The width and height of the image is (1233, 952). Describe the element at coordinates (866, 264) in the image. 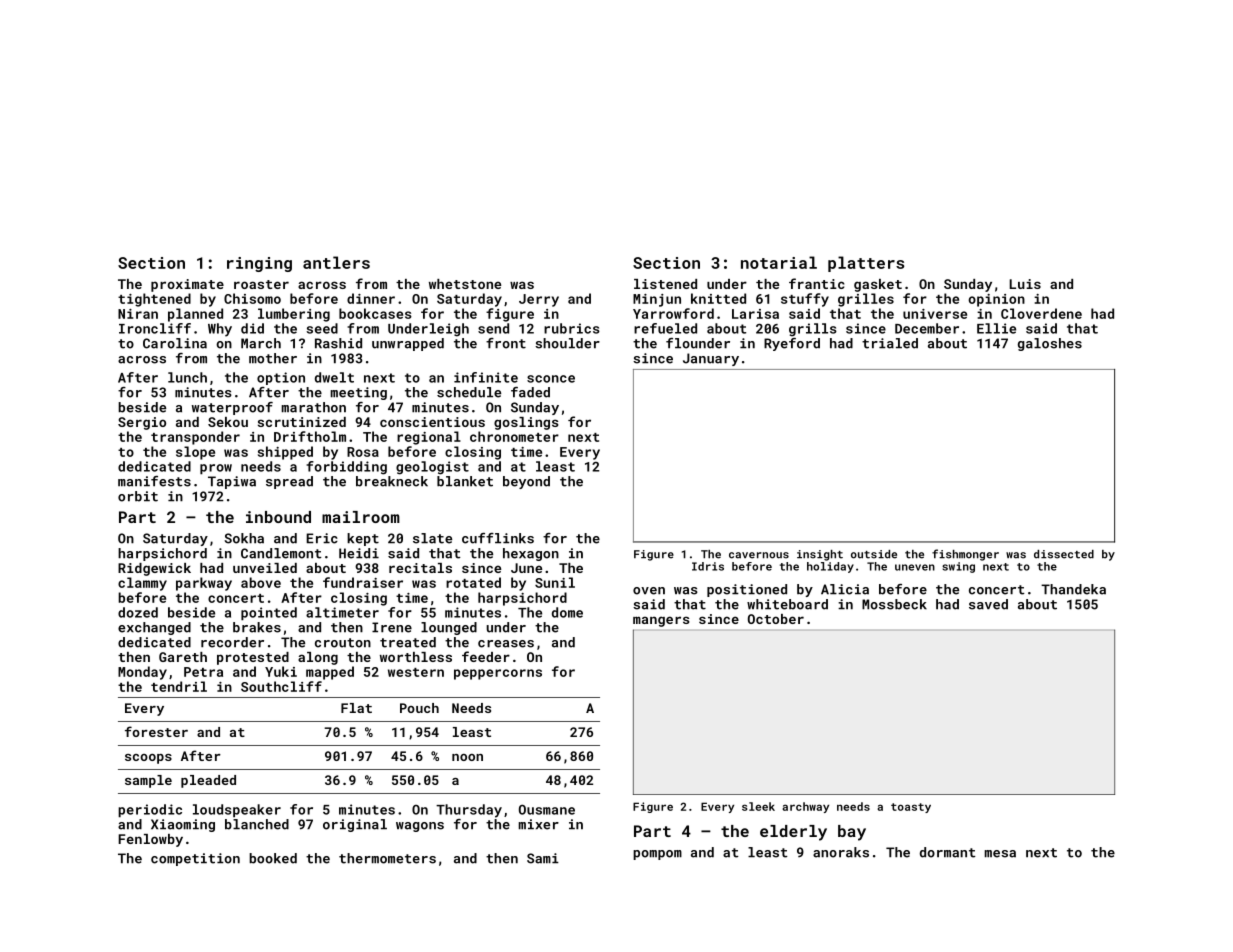

I see `platters` at that location.
